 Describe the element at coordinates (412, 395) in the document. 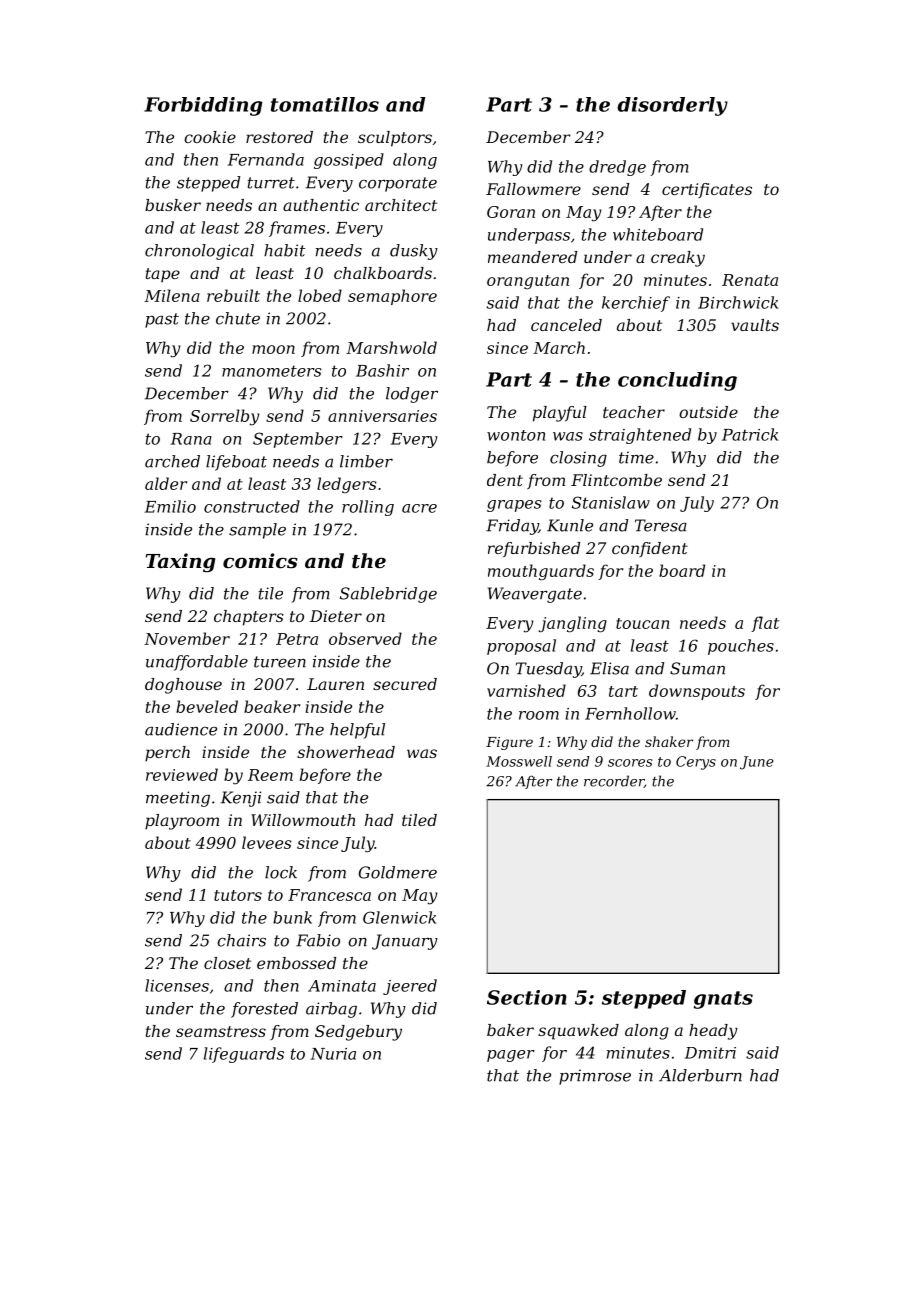

I see `lodger` at that location.
